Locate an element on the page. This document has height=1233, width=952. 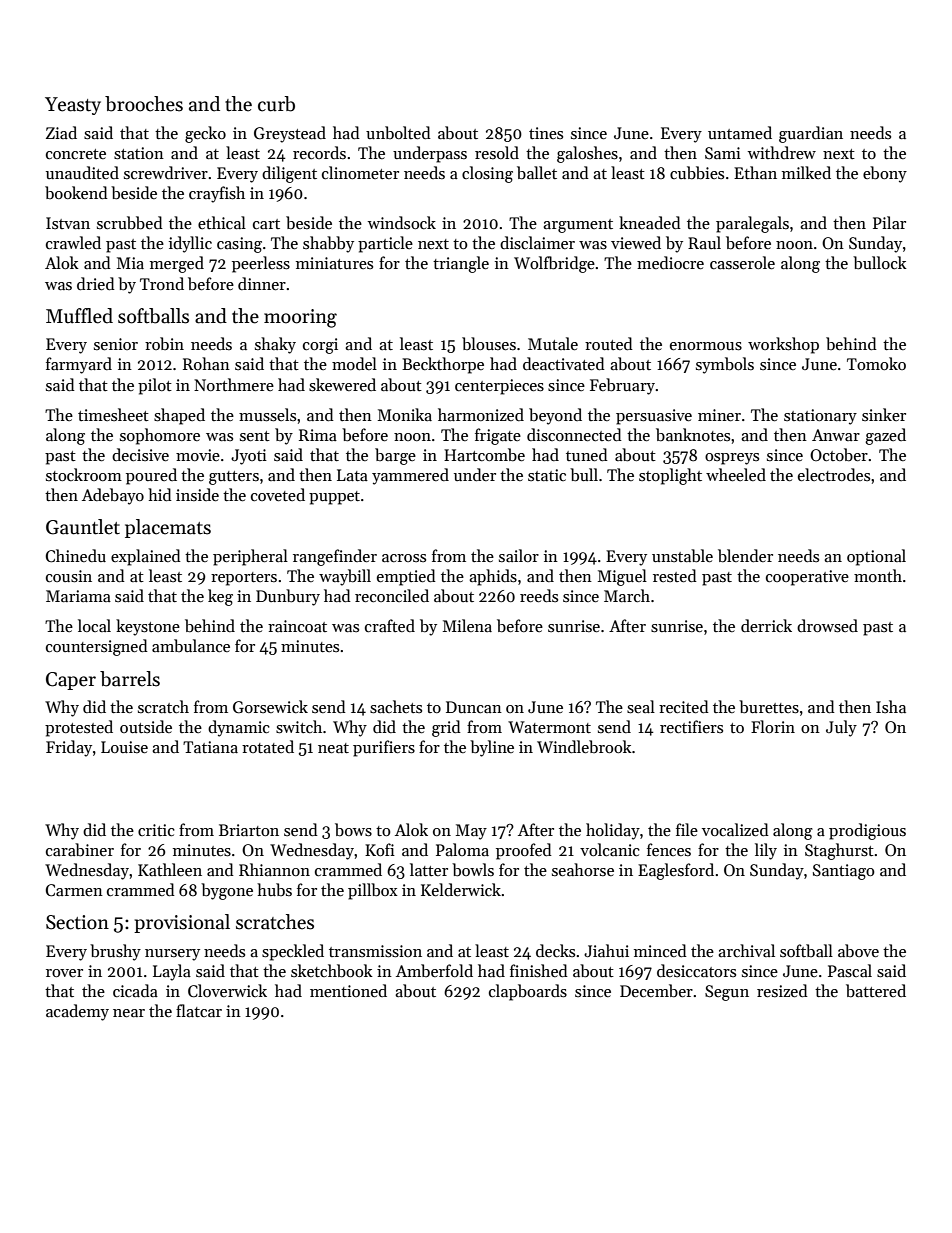
optional is located at coordinates (876, 557).
